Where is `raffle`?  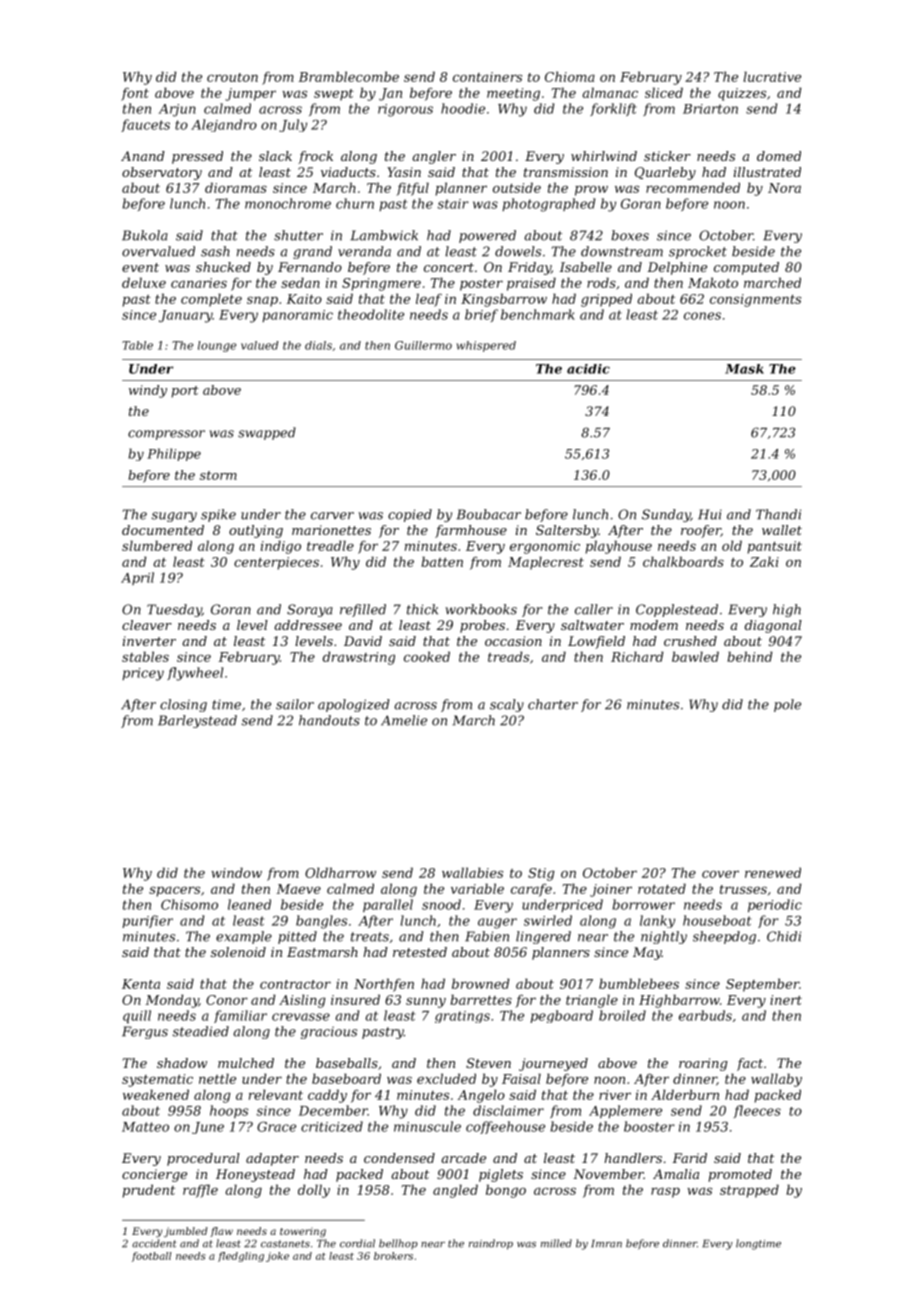
raffle is located at coordinates (200, 1191).
